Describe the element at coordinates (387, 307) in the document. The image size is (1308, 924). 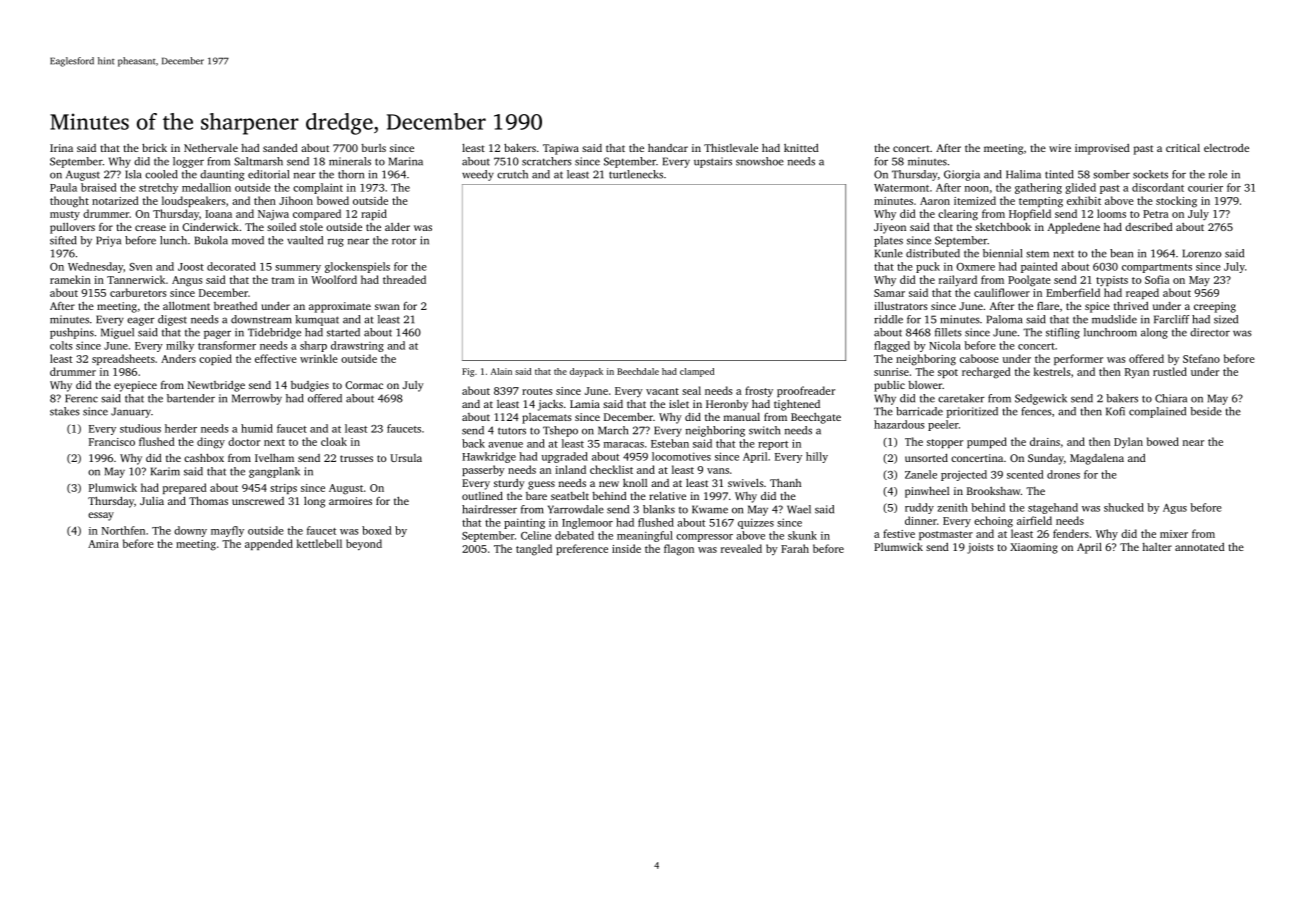
I see `swan` at that location.
